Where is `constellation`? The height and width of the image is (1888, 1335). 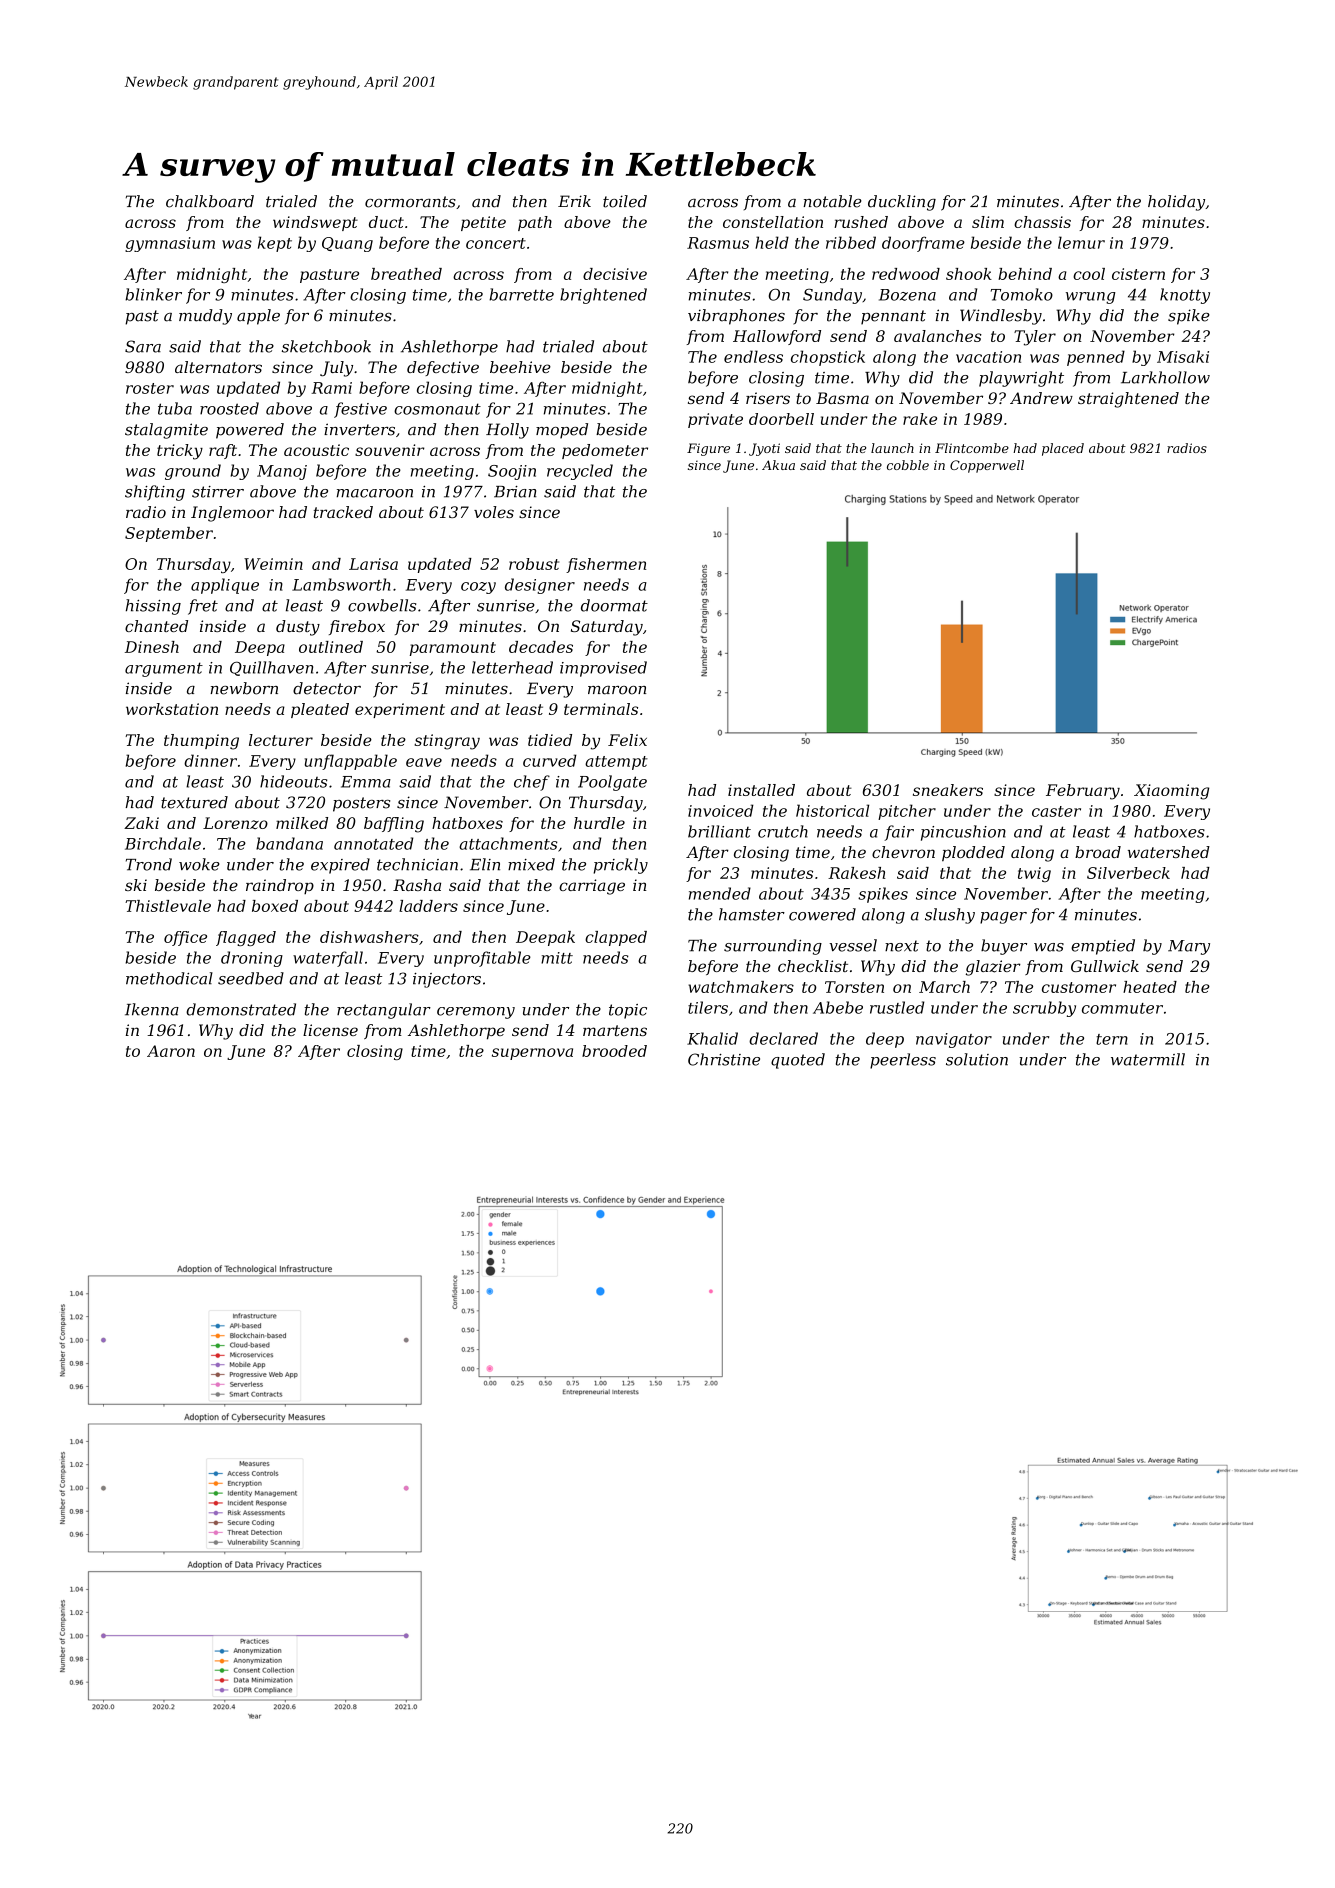 constellation is located at coordinates (773, 222).
